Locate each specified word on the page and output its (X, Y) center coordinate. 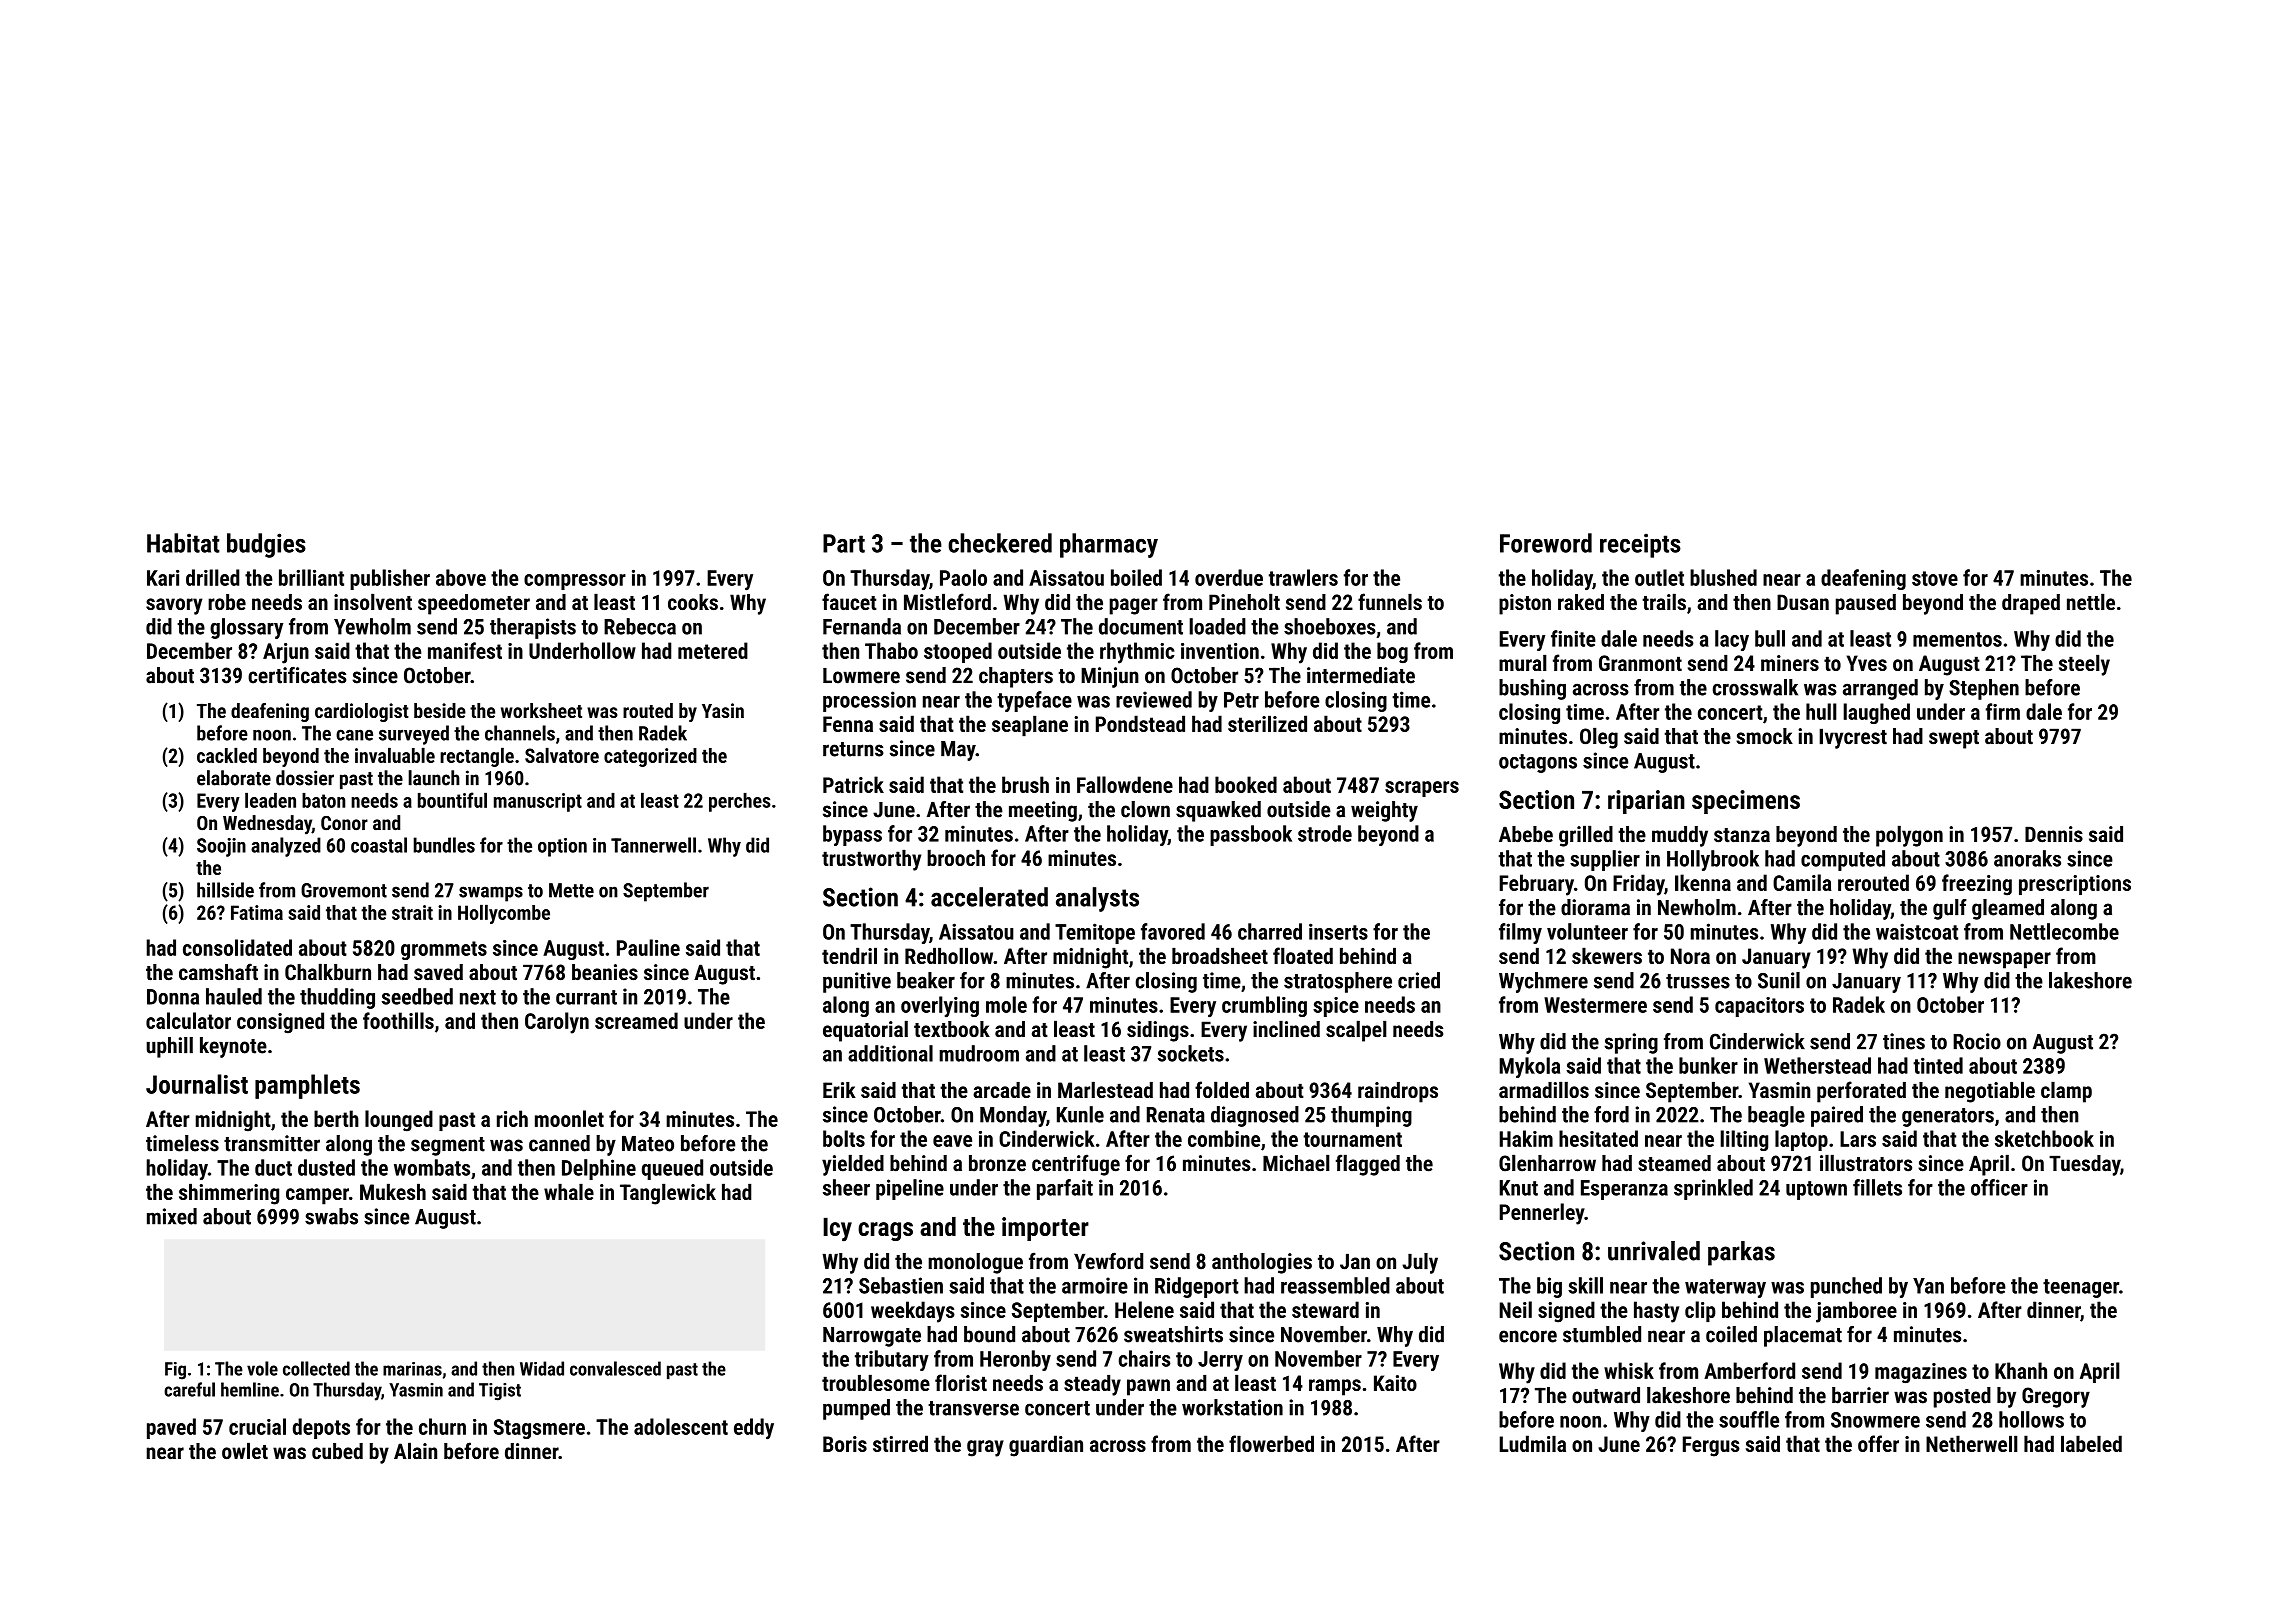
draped (2031, 604)
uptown (1816, 1190)
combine (1224, 1138)
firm (2003, 711)
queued (672, 1169)
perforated (1861, 1092)
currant (586, 997)
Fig (175, 1371)
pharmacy (1109, 545)
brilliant (311, 577)
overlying (940, 1006)
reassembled (1335, 1285)
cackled (227, 755)
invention (1220, 651)
